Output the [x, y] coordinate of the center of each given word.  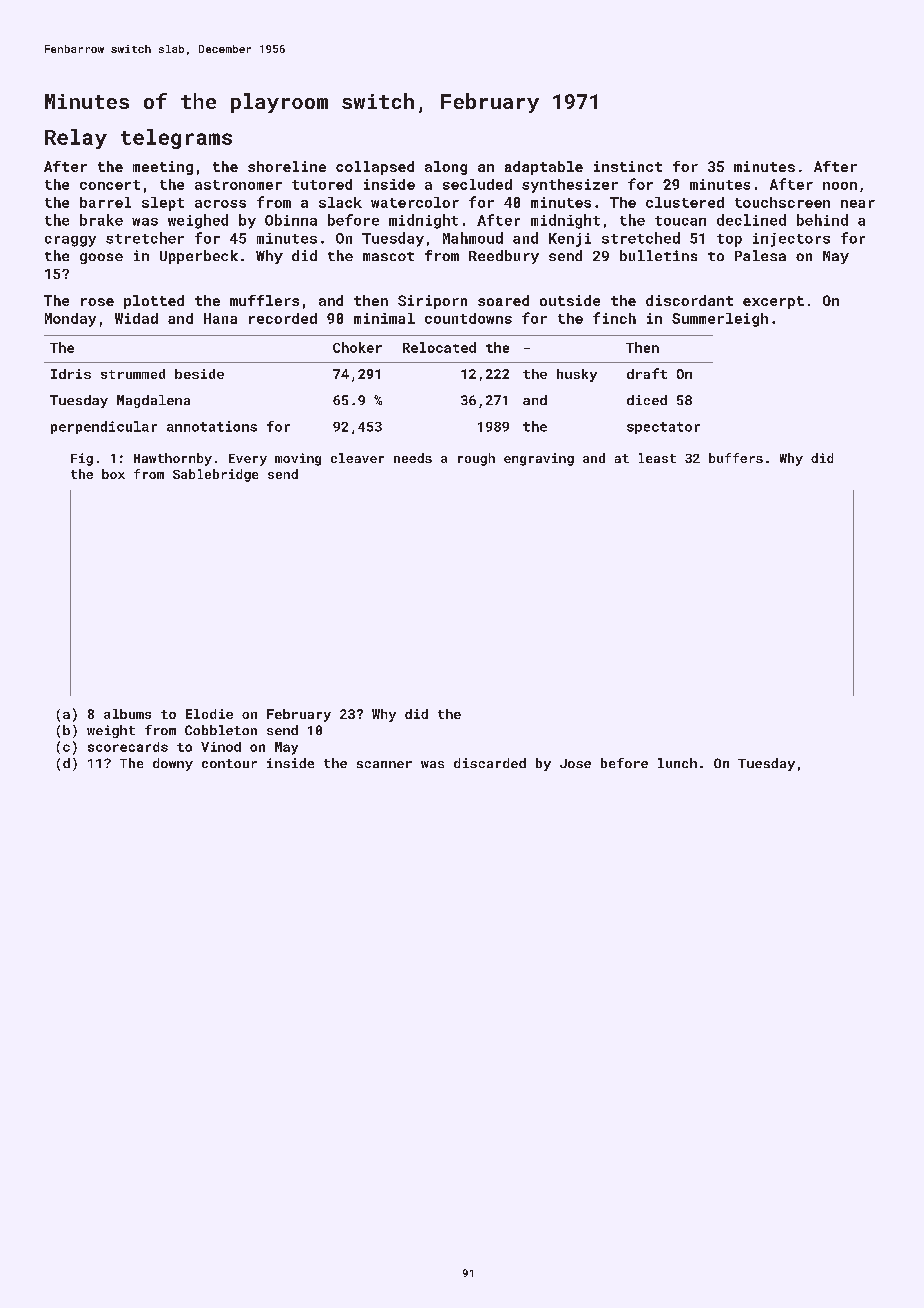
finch [614, 318]
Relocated [439, 347]
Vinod [221, 747]
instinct [628, 166]
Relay [76, 139]
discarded [490, 763]
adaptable [544, 168]
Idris [71, 374]
